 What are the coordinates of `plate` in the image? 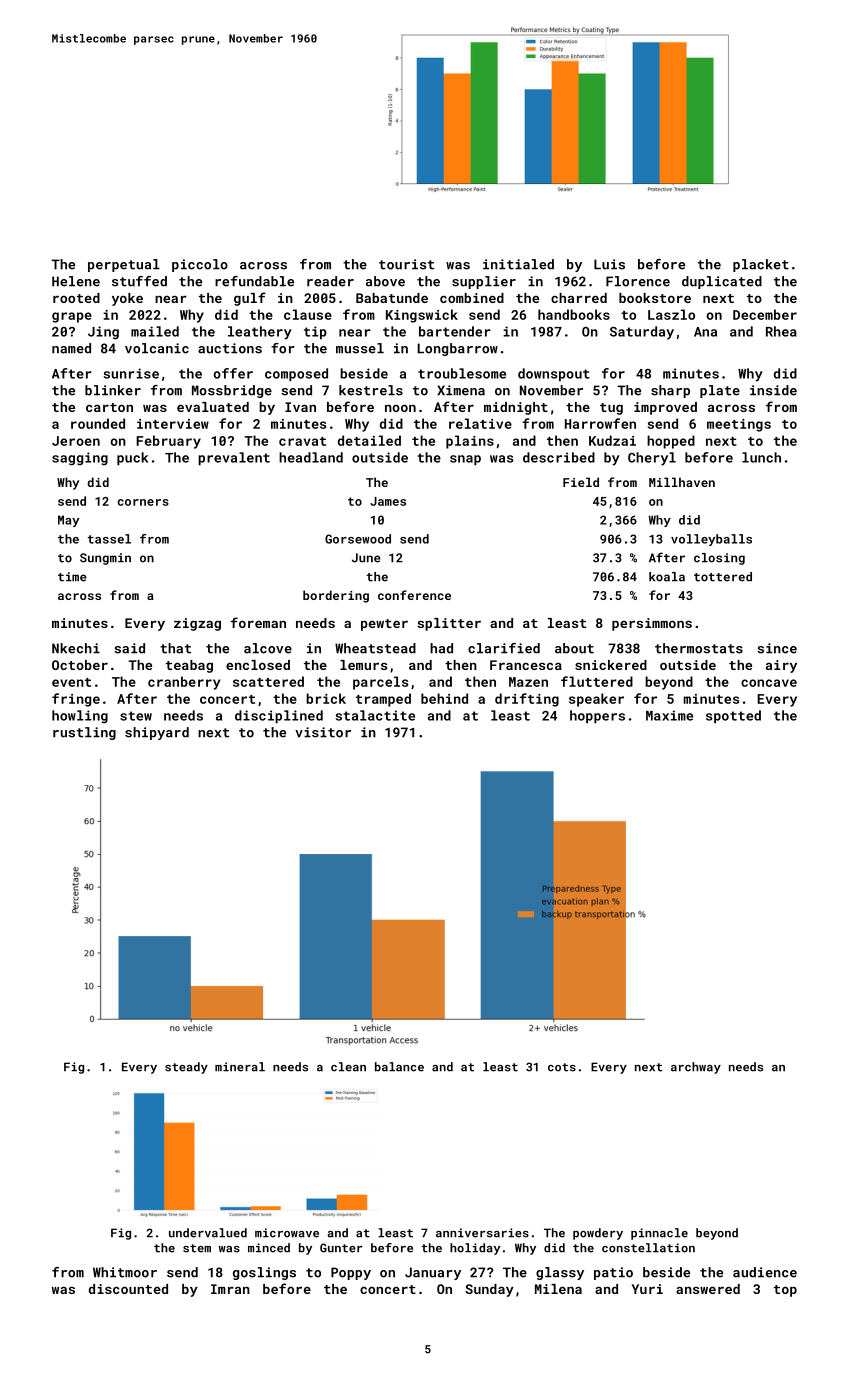 It's located at (720, 391).
